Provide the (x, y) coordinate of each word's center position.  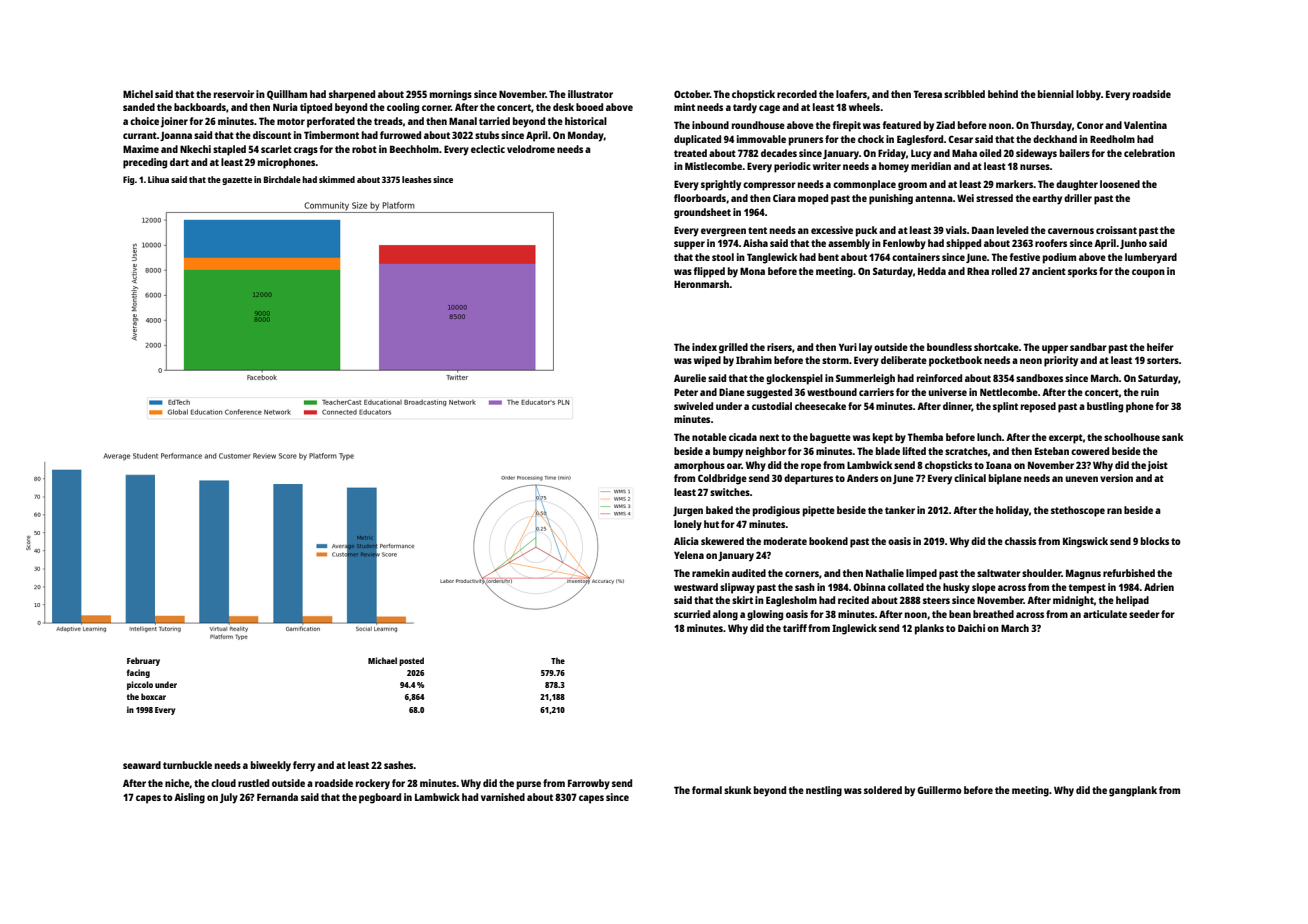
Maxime (141, 149)
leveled (1012, 230)
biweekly (271, 766)
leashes (417, 179)
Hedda (932, 271)
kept (883, 438)
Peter (686, 392)
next (769, 437)
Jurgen (688, 511)
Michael (382, 660)
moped (813, 199)
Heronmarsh (701, 284)
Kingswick (1085, 542)
